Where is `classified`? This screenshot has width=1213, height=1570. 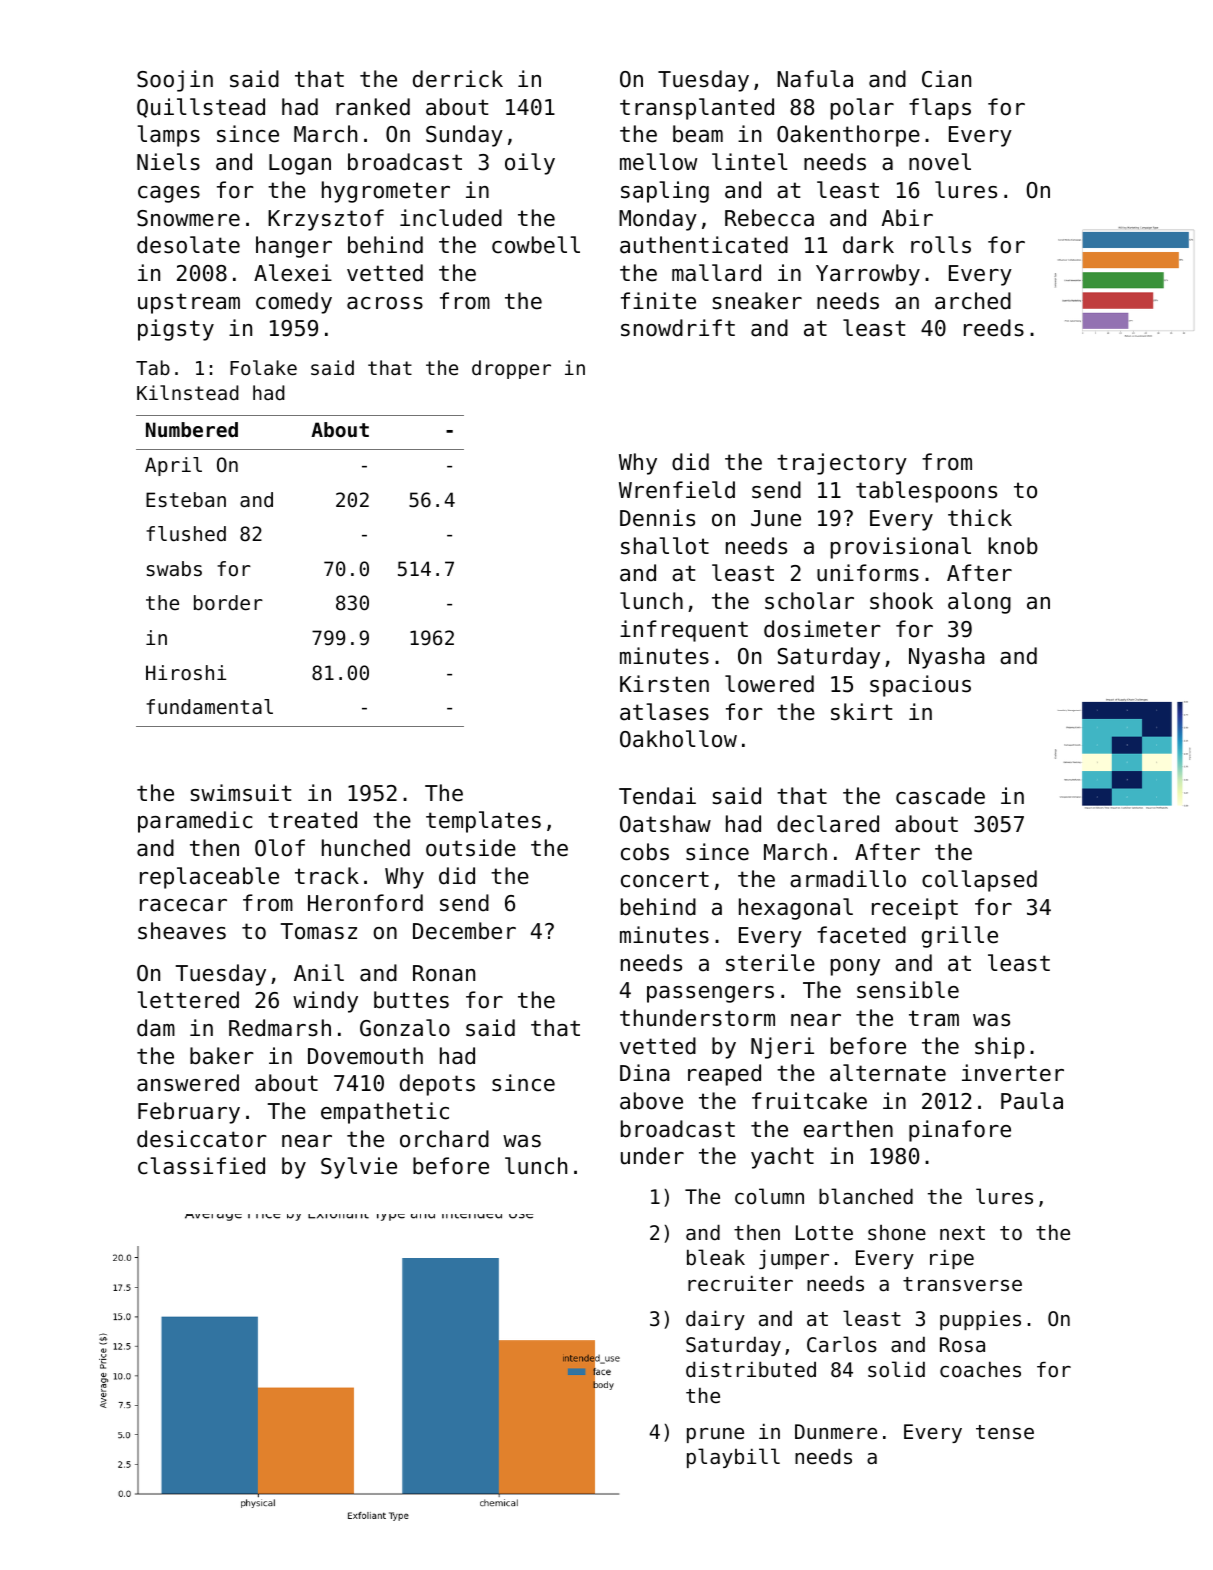 classified is located at coordinates (201, 1166).
